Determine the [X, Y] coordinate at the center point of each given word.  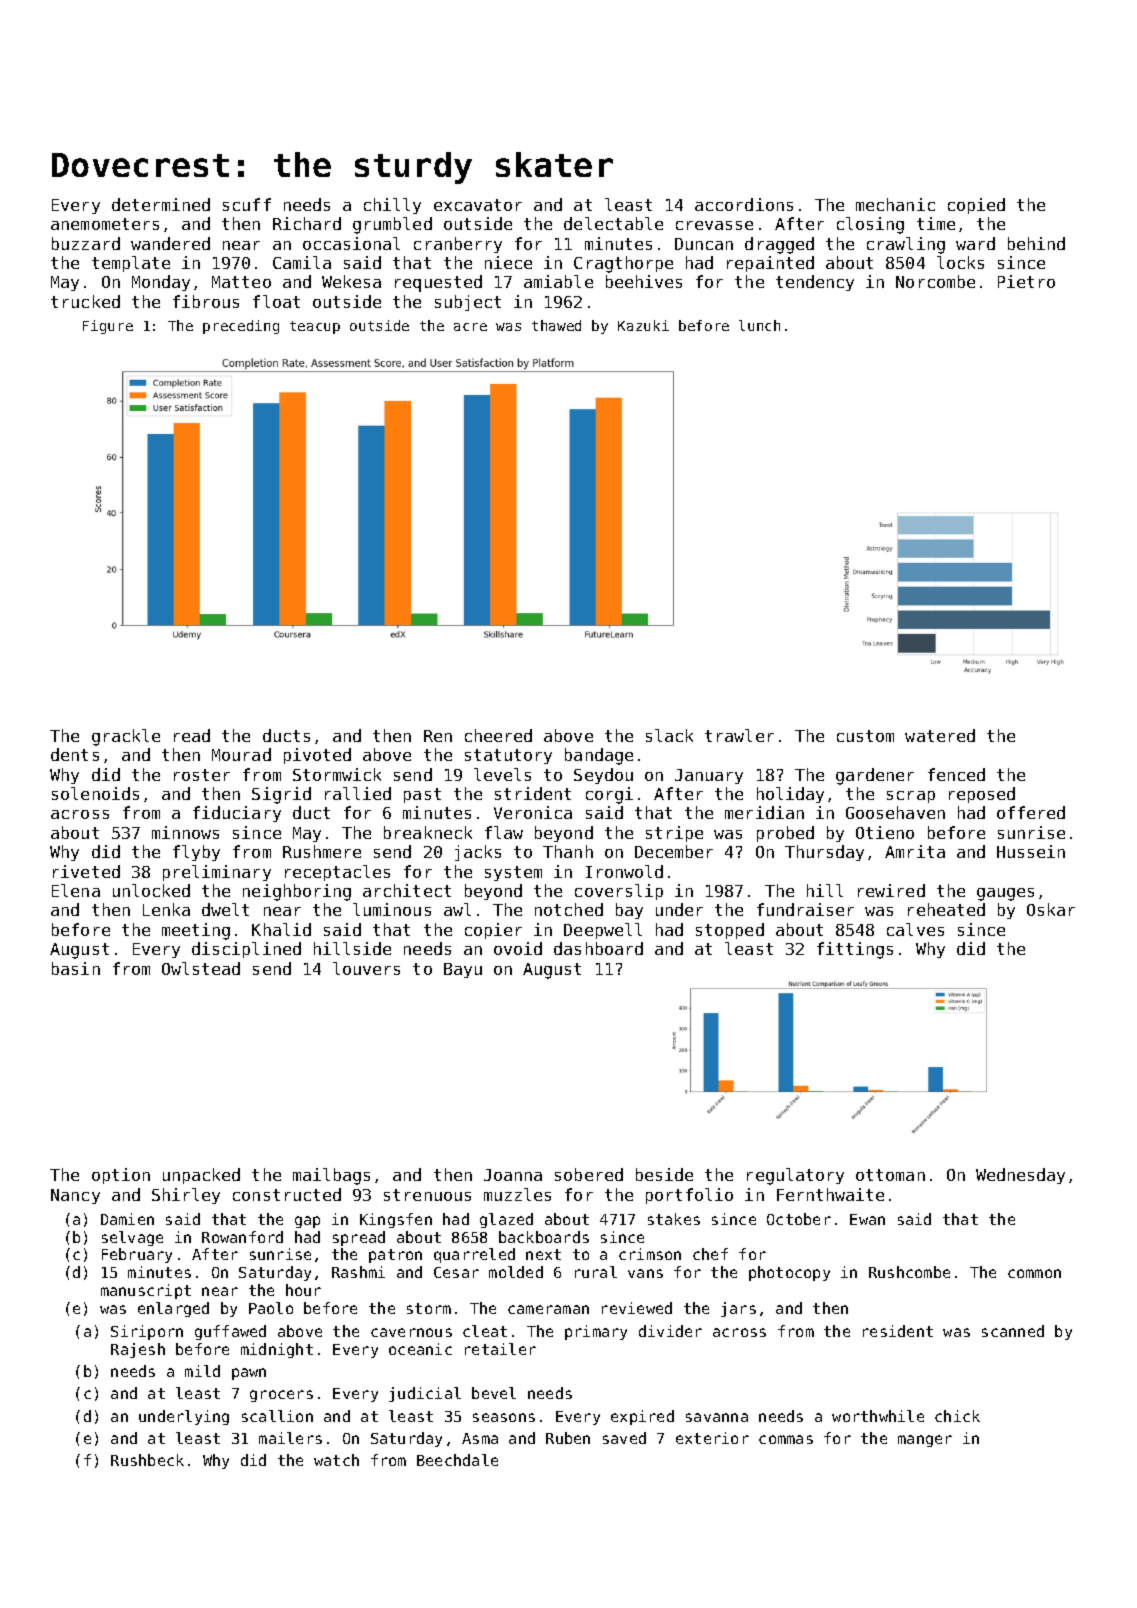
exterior [712, 1438]
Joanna [513, 1175]
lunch [759, 325]
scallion [277, 1416]
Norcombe [935, 281]
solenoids [95, 793]
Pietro [1026, 281]
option [121, 1176]
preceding [241, 327]
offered [1031, 812]
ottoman [890, 1175]
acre [470, 327]
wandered [170, 243]
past [422, 795]
